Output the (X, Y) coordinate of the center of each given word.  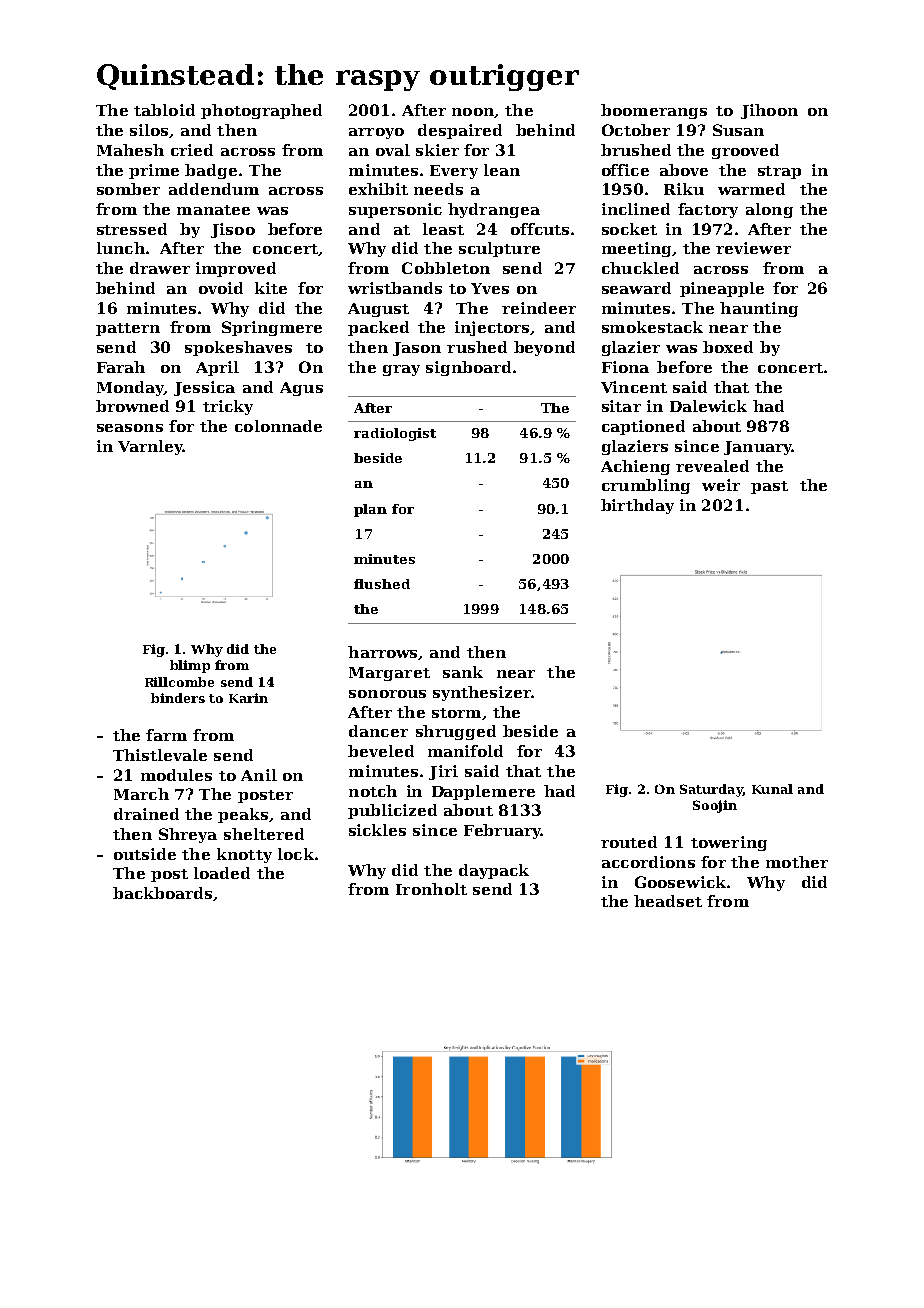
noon (473, 112)
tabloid (164, 110)
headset (668, 901)
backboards (162, 893)
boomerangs (654, 111)
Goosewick (680, 882)
